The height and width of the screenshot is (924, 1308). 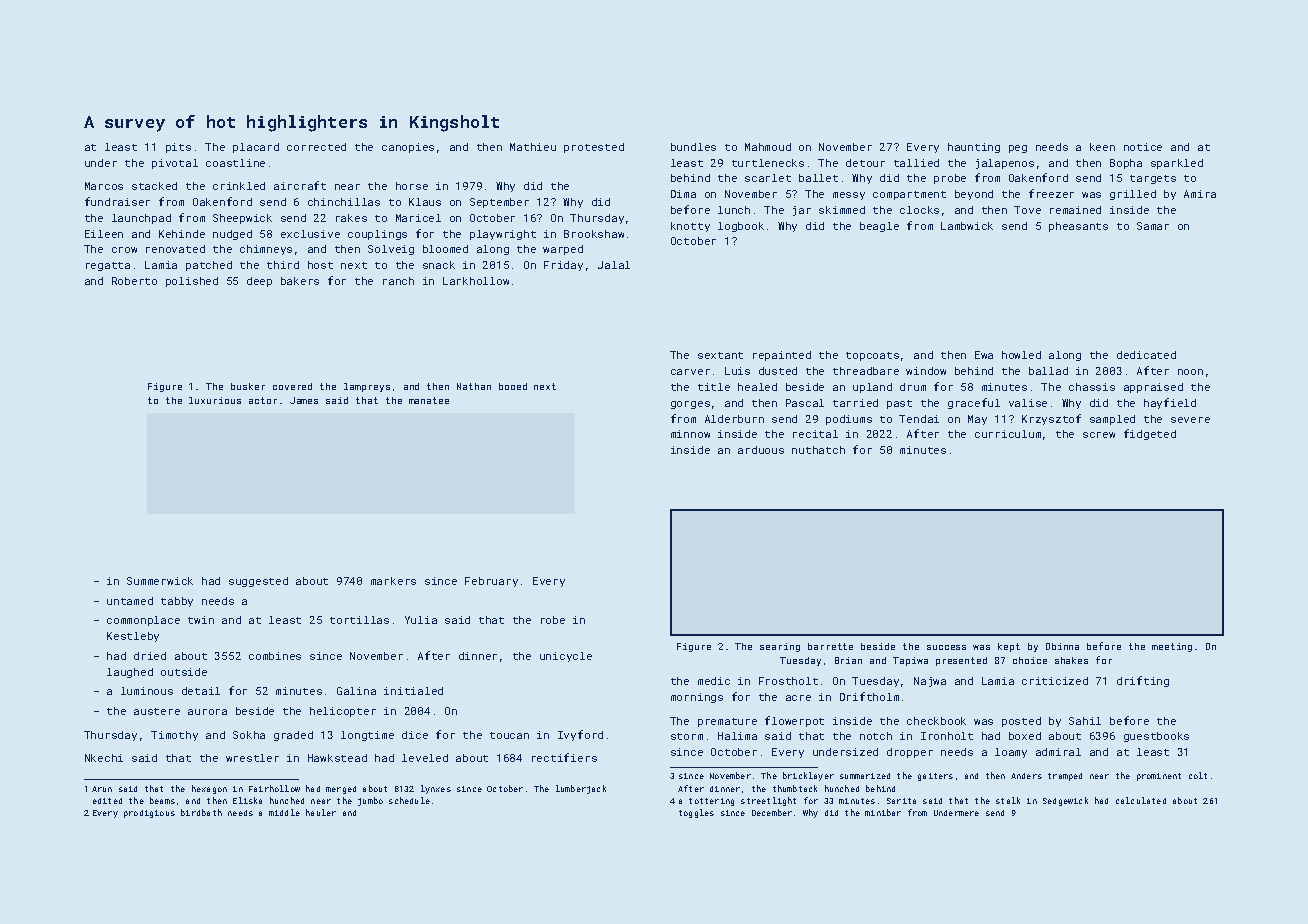 What do you see at coordinates (147, 691) in the screenshot?
I see `luminous` at bounding box center [147, 691].
